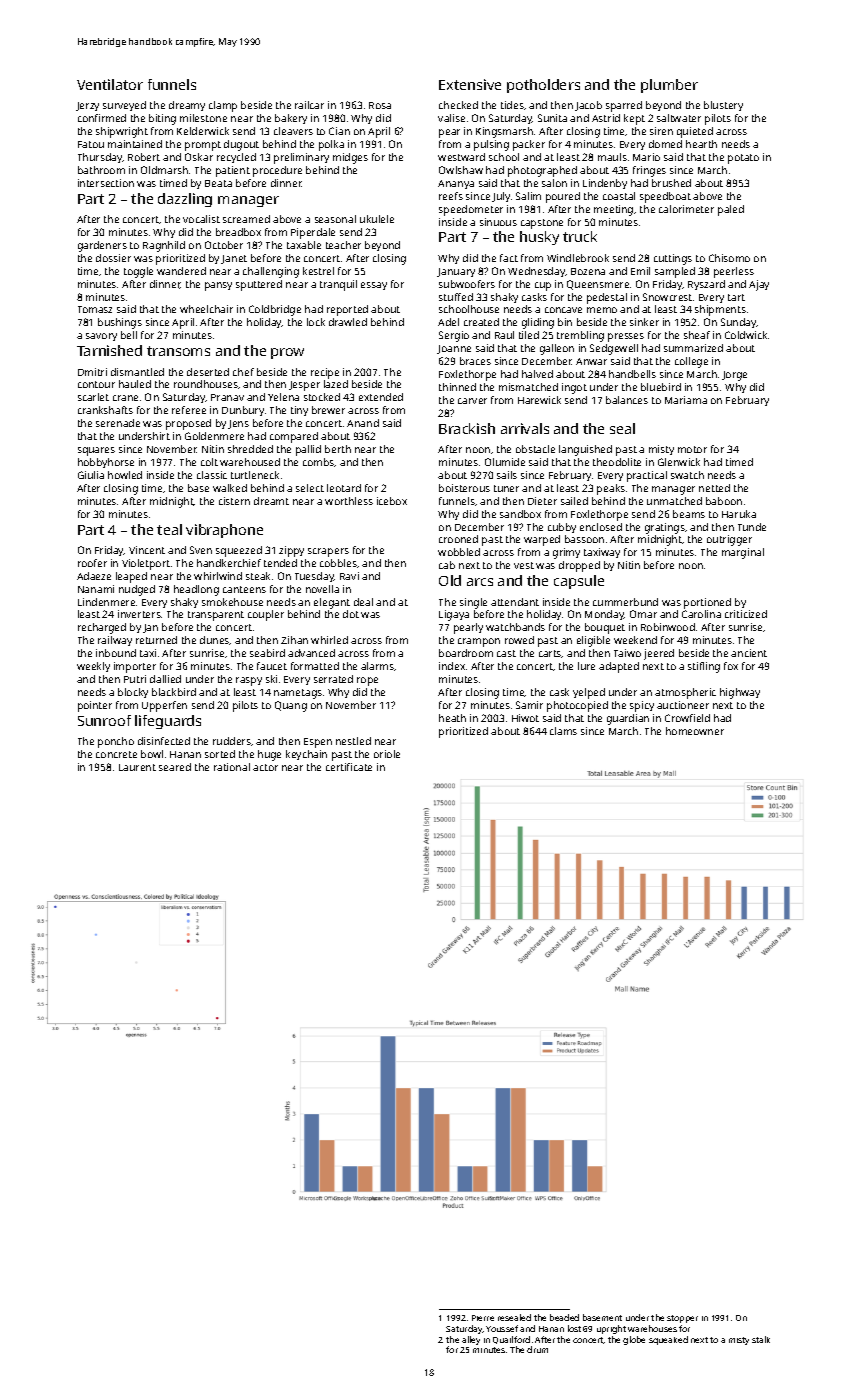 The height and width of the screenshot is (1400, 849). Describe the element at coordinates (734, 376) in the screenshot. I see `Jorge` at that location.
